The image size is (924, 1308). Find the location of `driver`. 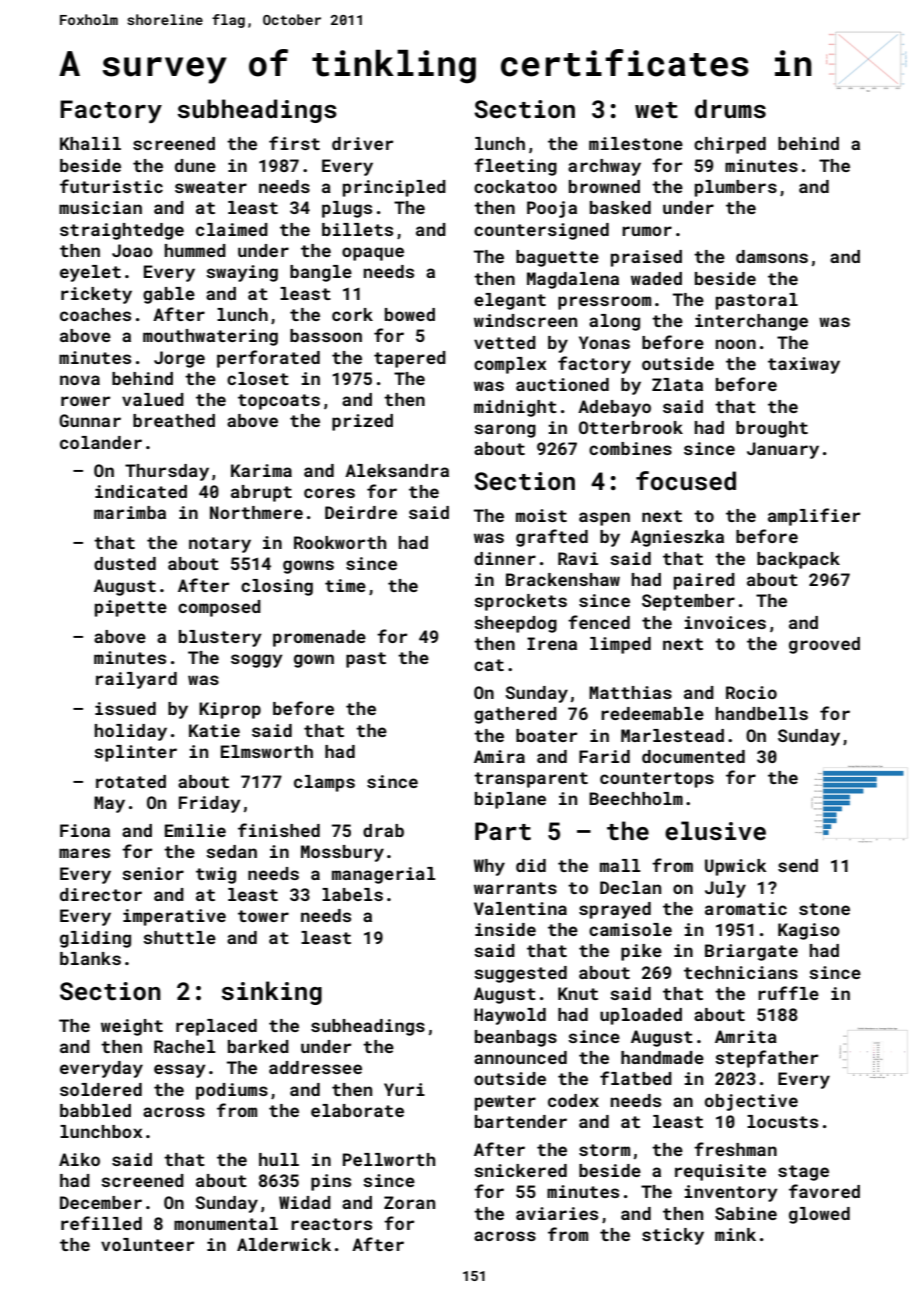

driver is located at coordinates (362, 143).
